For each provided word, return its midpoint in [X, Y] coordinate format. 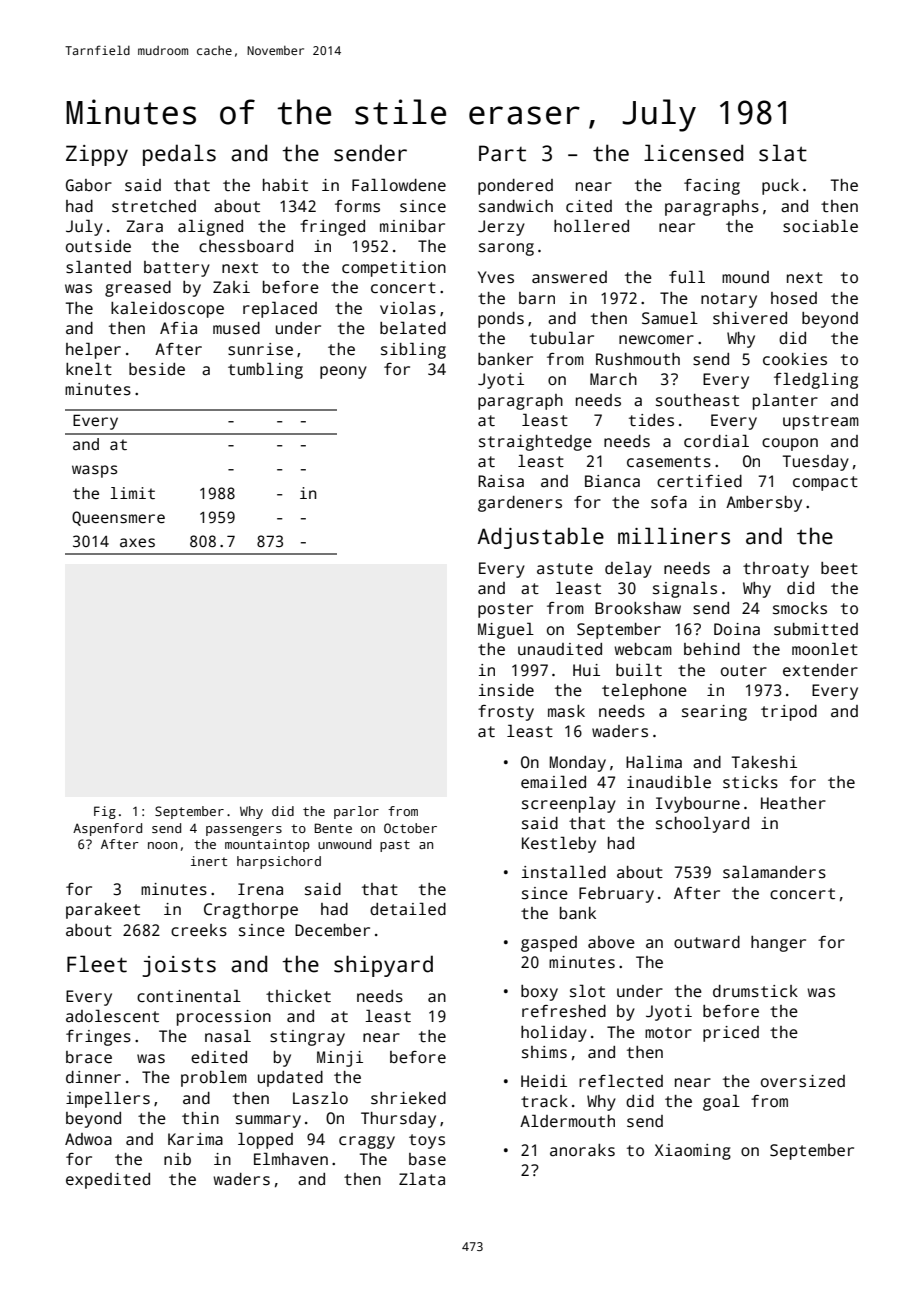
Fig [105, 812]
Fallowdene [399, 184]
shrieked [408, 1098]
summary [268, 1121]
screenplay [569, 804]
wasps [94, 471]
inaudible [669, 782]
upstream [821, 422]
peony [343, 372]
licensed [693, 153]
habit [285, 185]
